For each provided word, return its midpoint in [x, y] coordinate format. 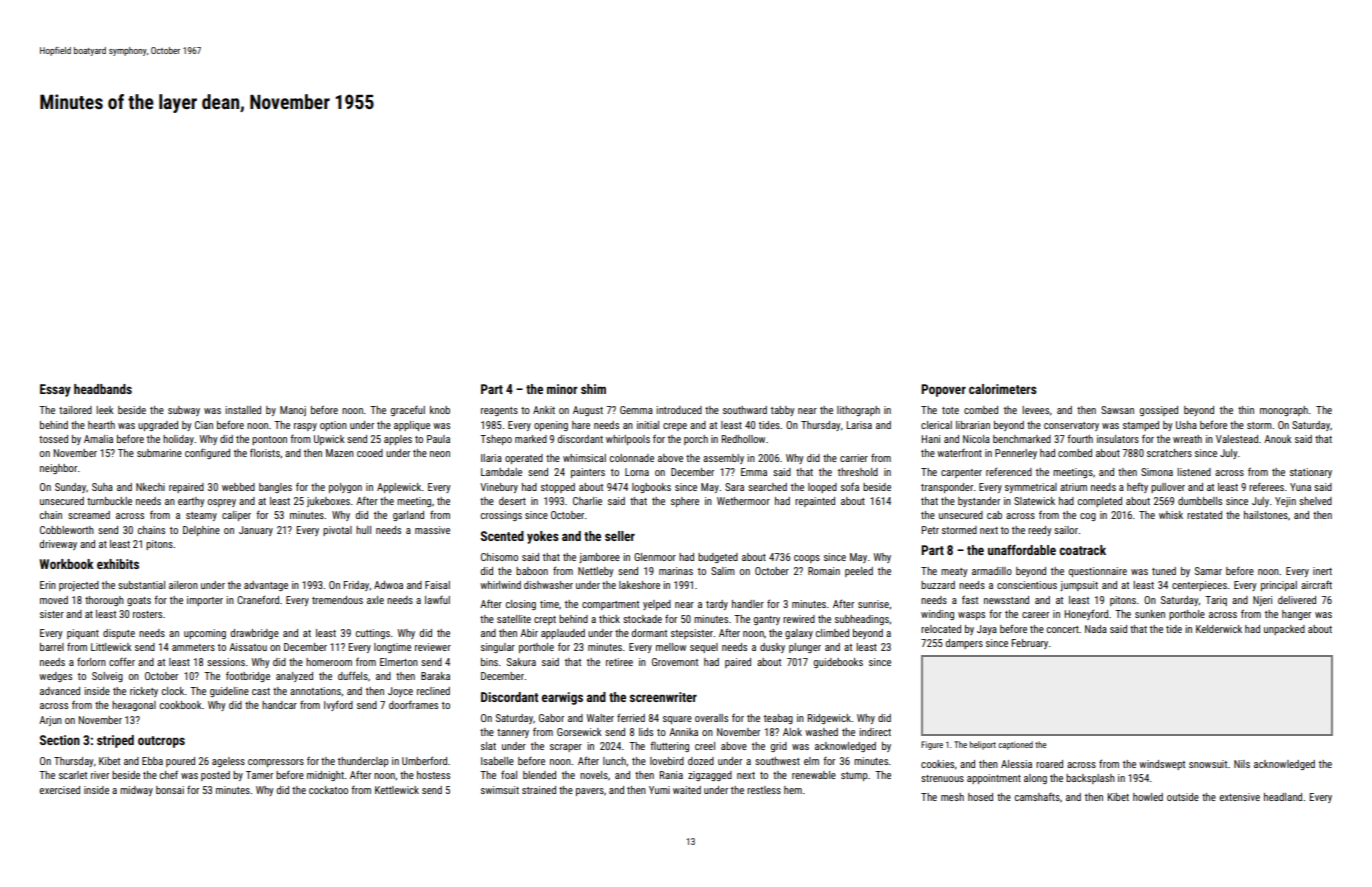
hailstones [1266, 515]
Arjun [50, 721]
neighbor [58, 469]
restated [1204, 515]
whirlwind [500, 585]
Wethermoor [743, 501]
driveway [58, 545]
